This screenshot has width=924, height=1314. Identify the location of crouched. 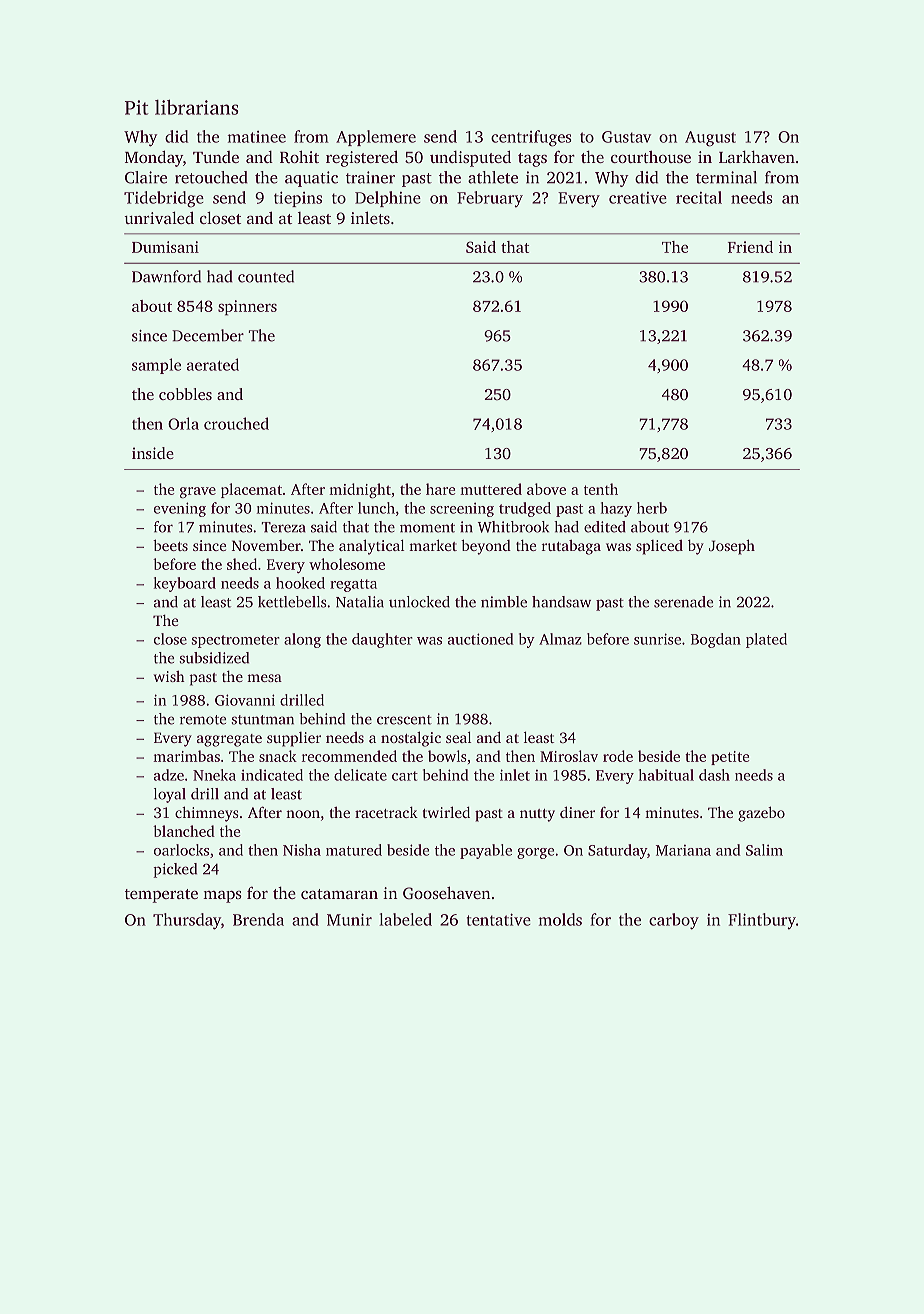
(236, 423).
